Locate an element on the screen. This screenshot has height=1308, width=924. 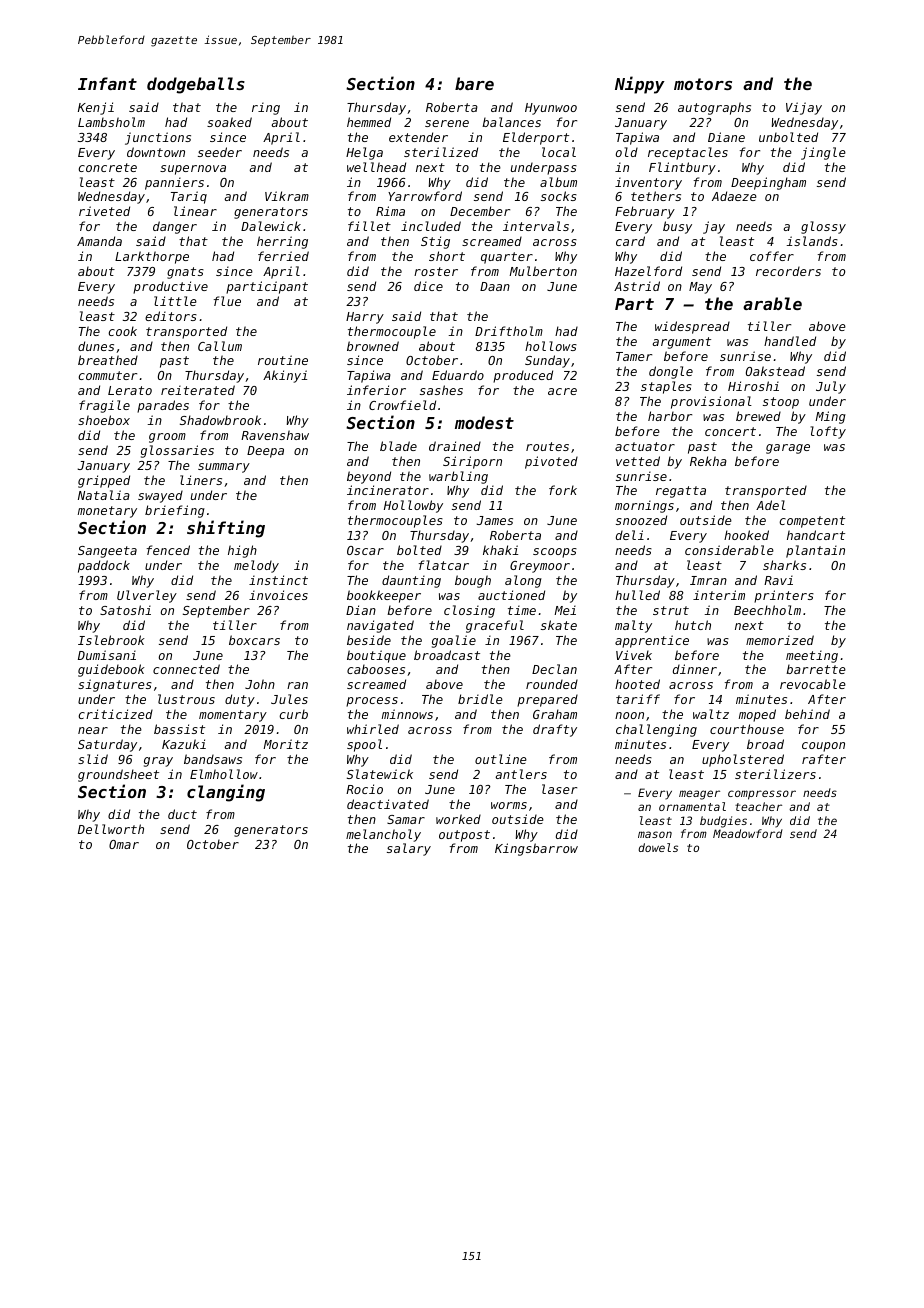
inferior is located at coordinates (376, 390).
